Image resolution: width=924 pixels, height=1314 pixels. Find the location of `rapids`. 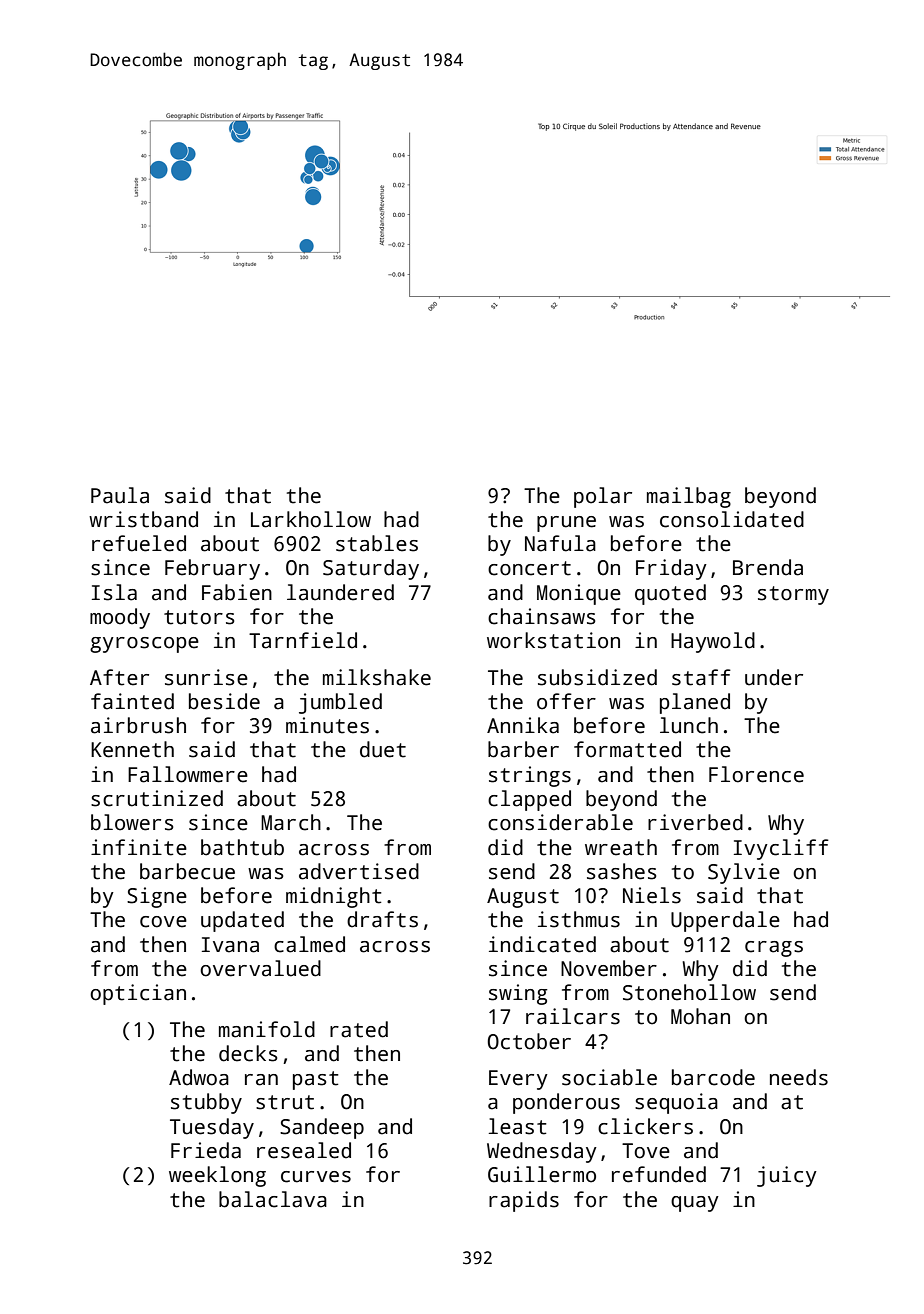

rapids is located at coordinates (524, 1201).
